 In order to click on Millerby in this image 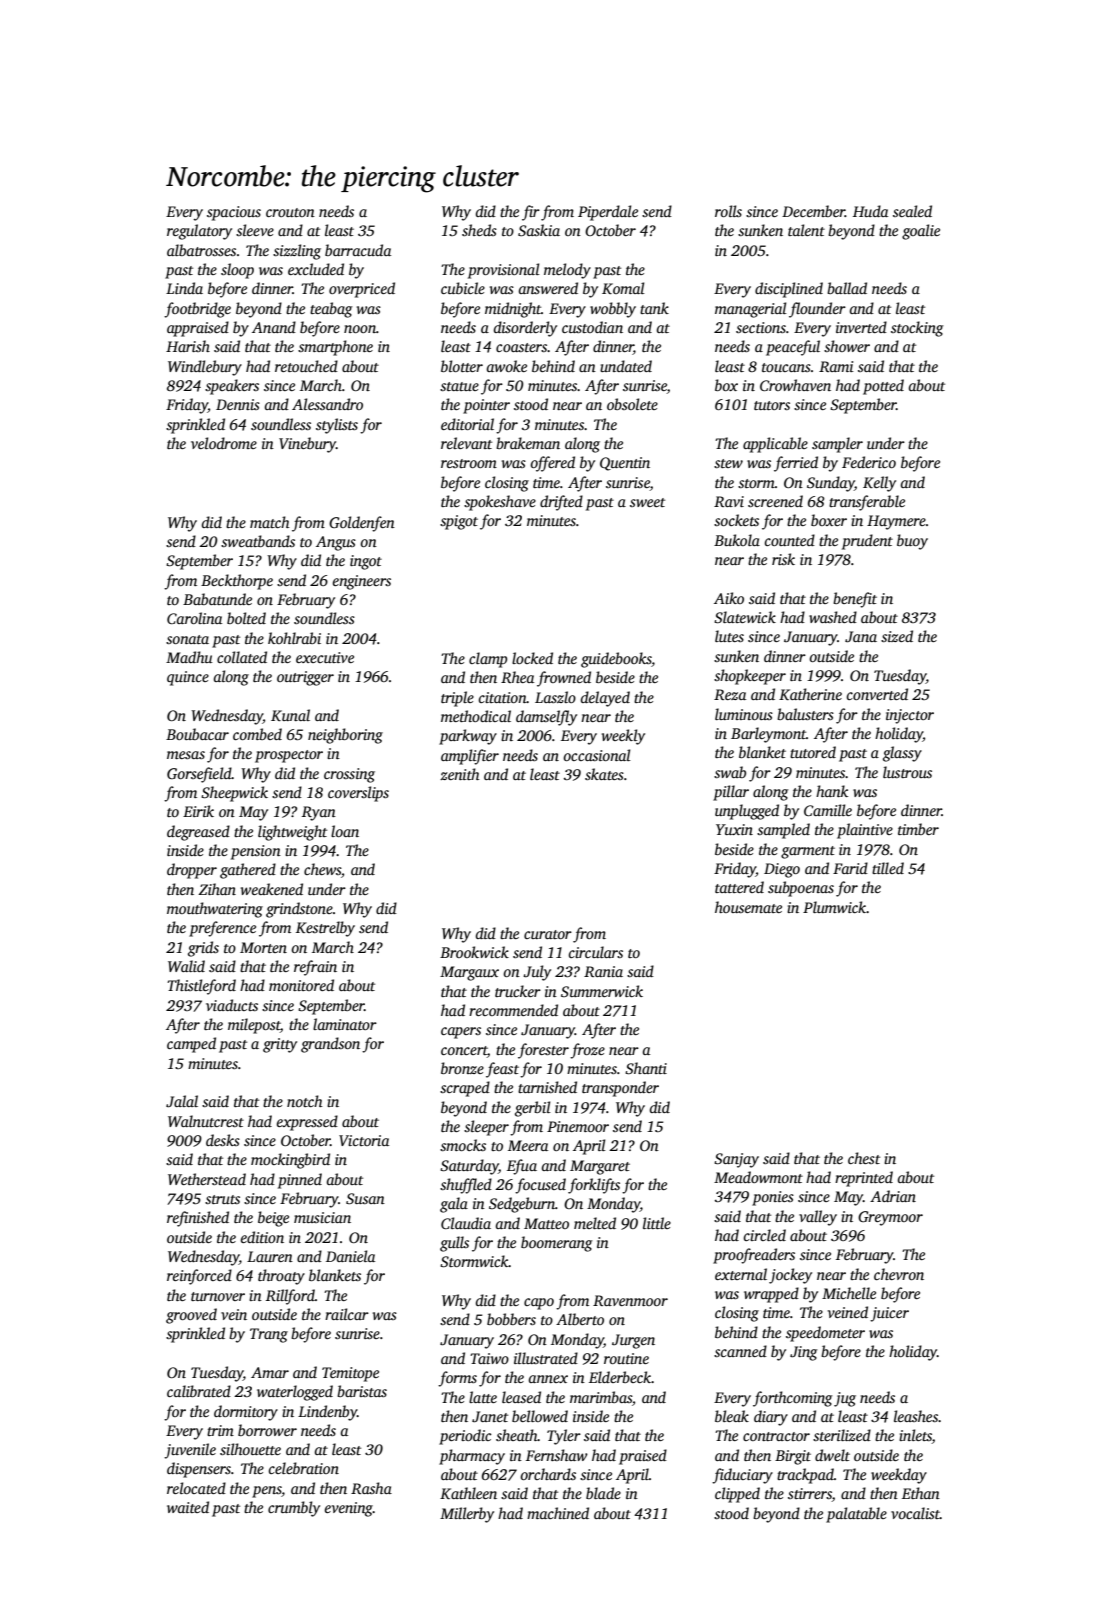, I will do `click(467, 1515)`.
